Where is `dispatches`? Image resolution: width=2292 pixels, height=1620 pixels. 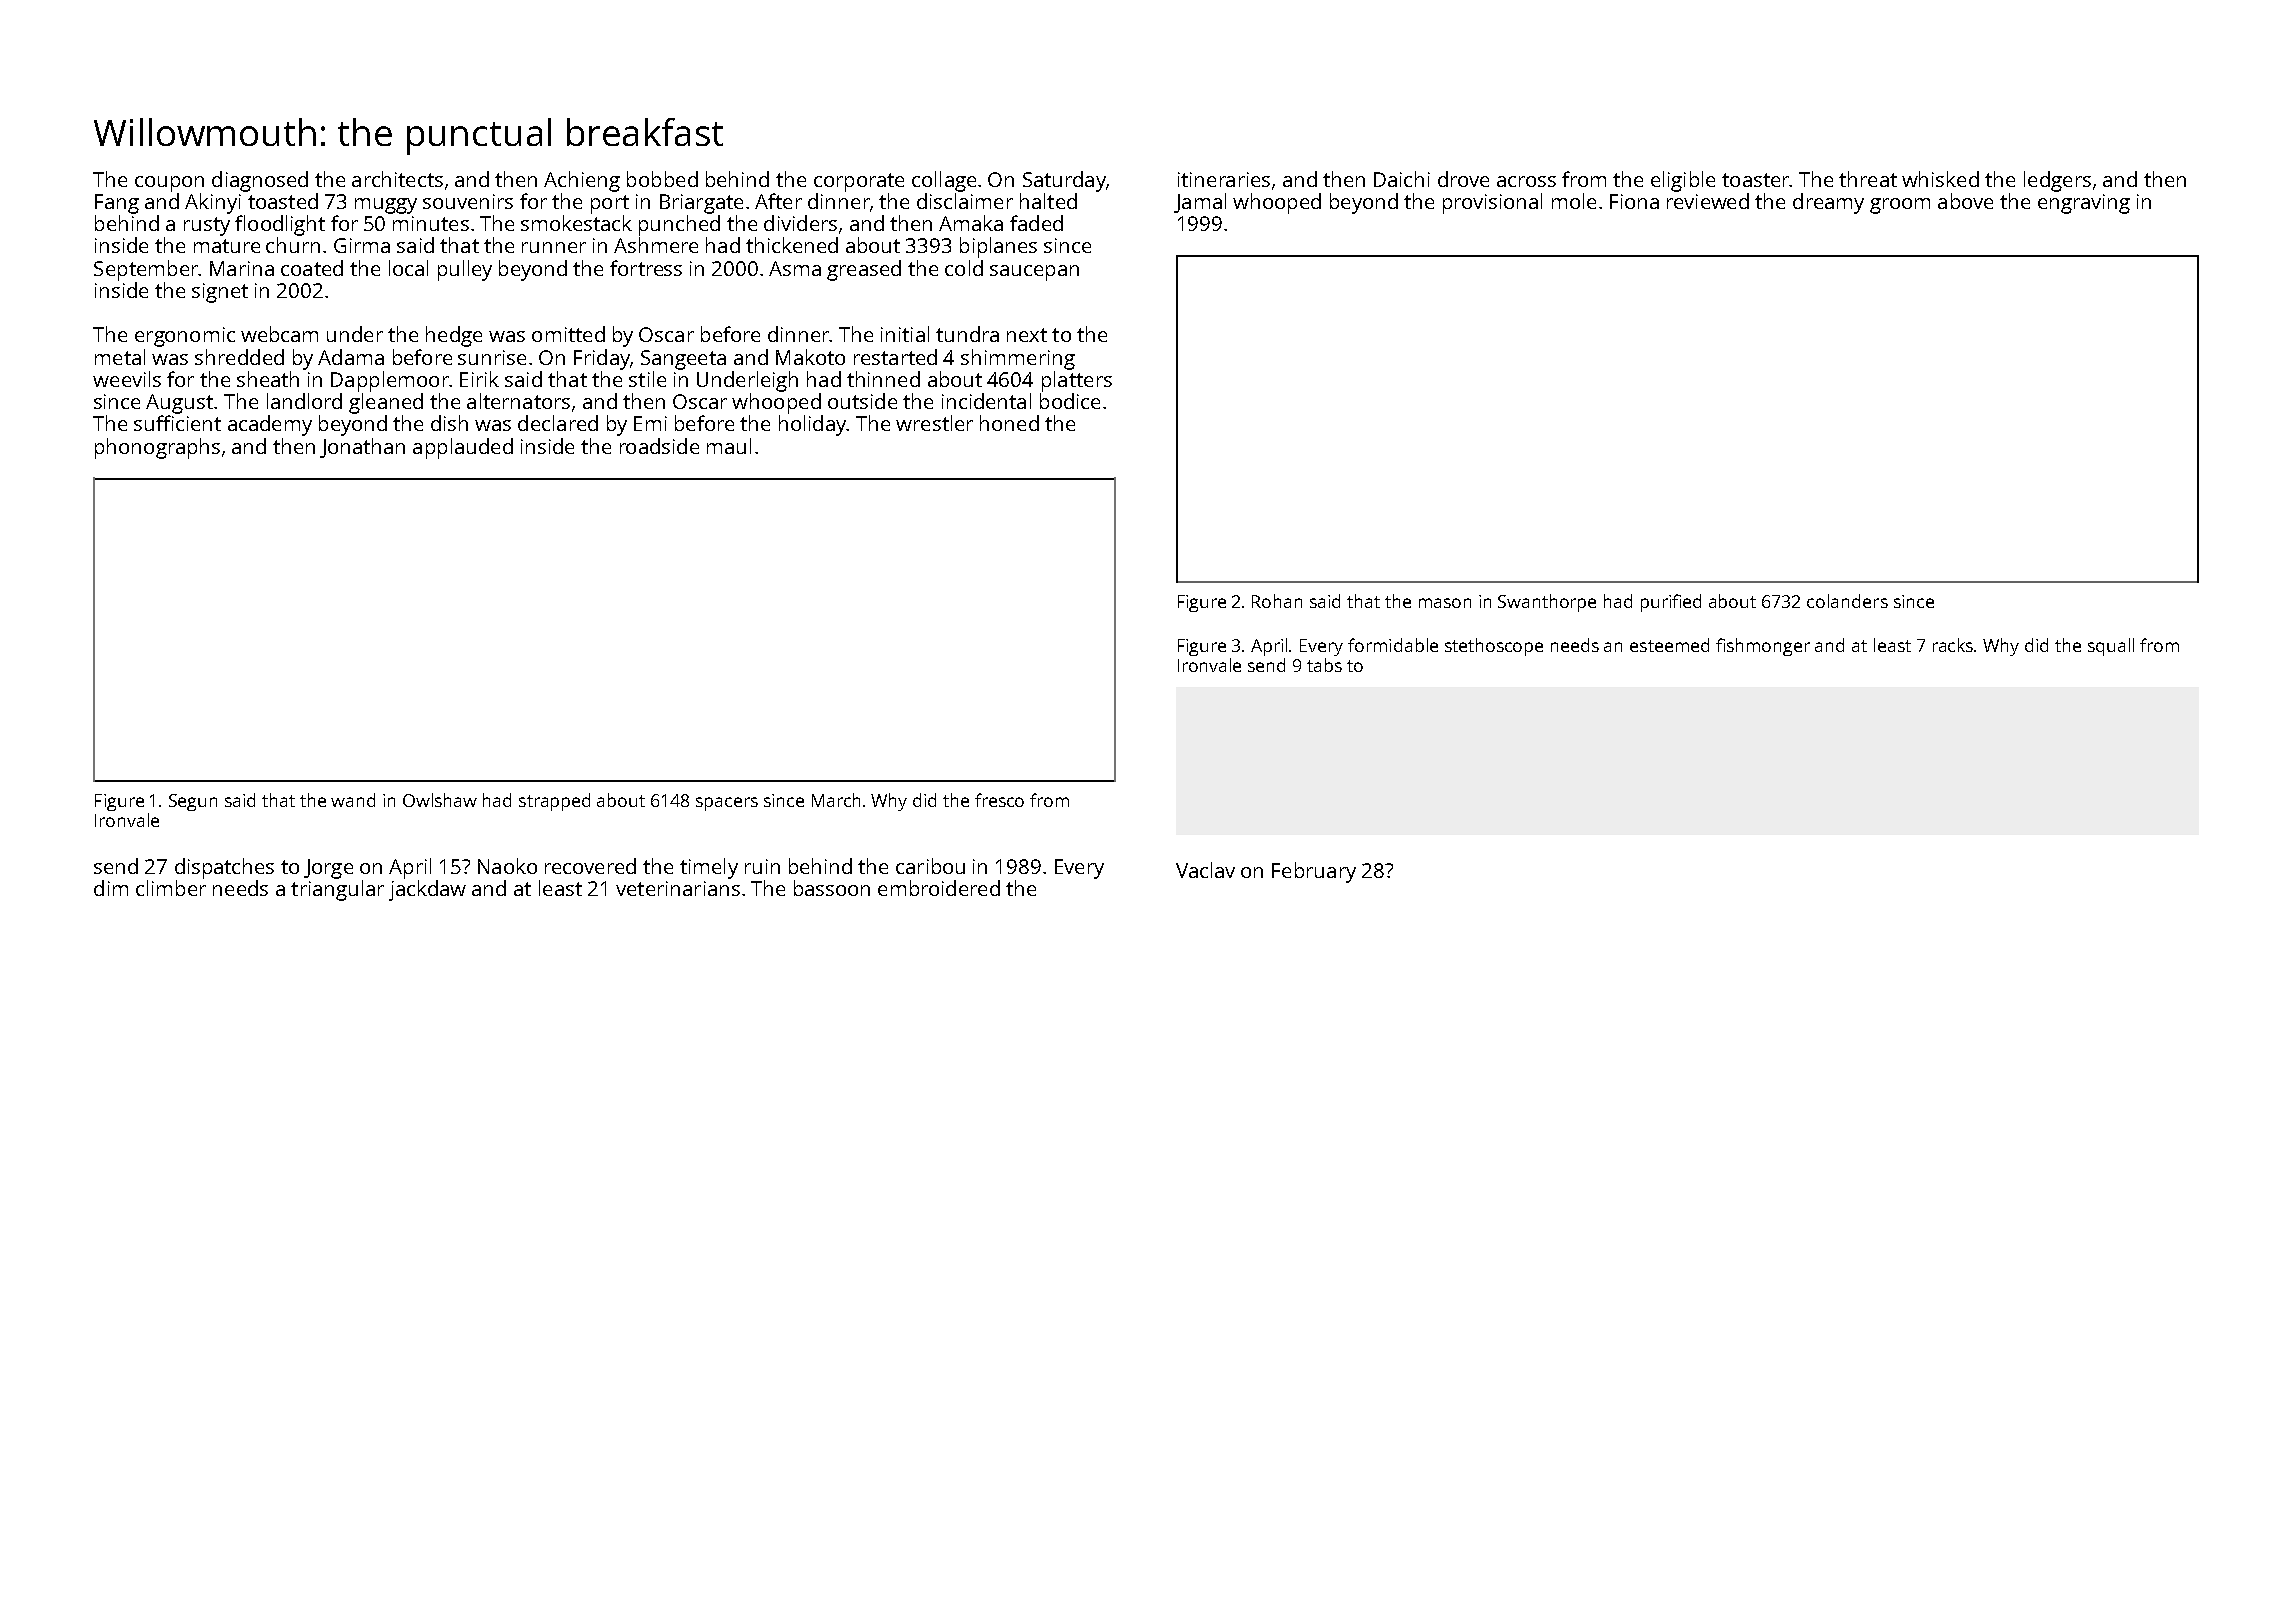 dispatches is located at coordinates (224, 868).
